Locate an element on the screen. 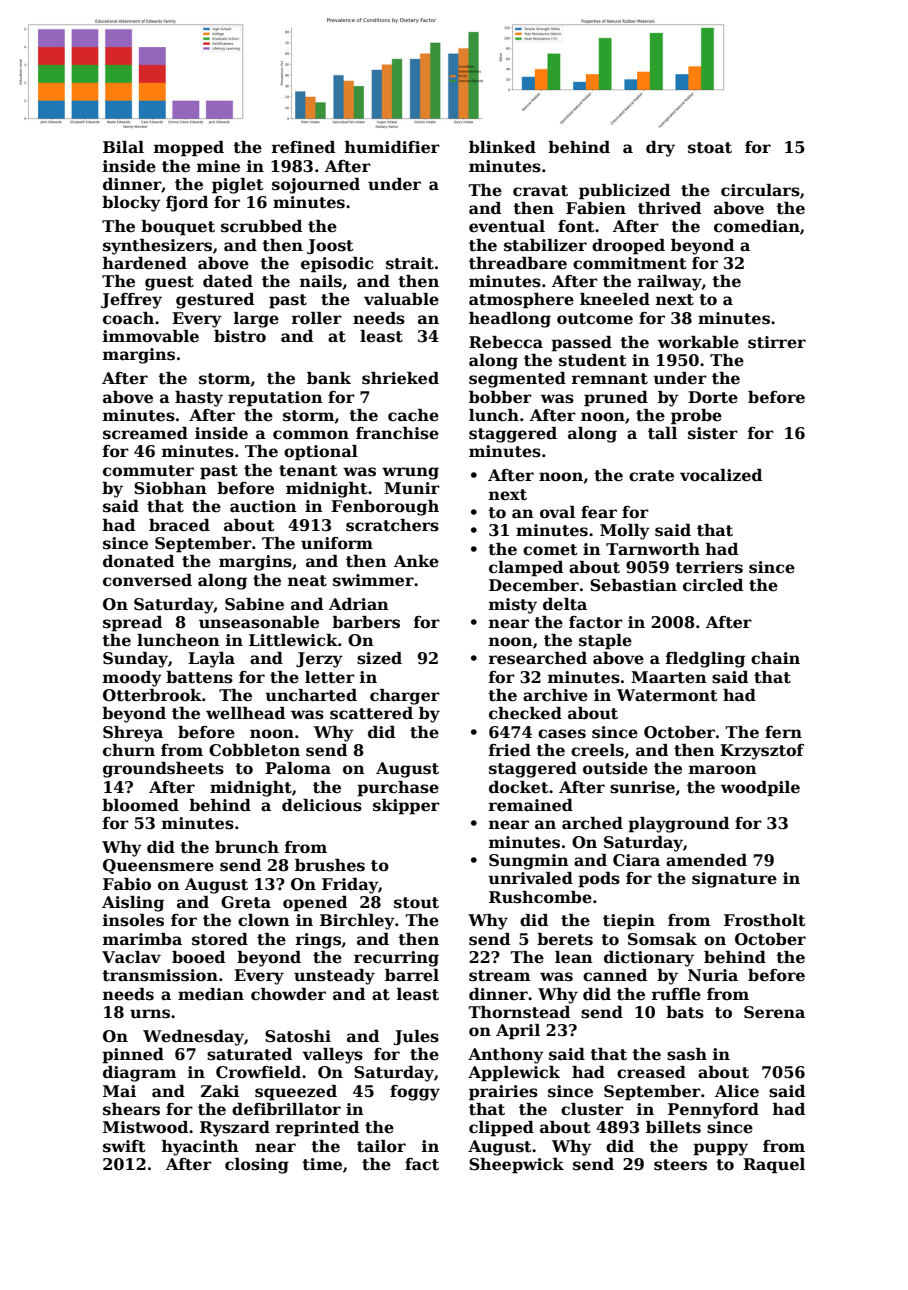 Image resolution: width=908 pixels, height=1290 pixels. steers is located at coordinates (680, 1165).
